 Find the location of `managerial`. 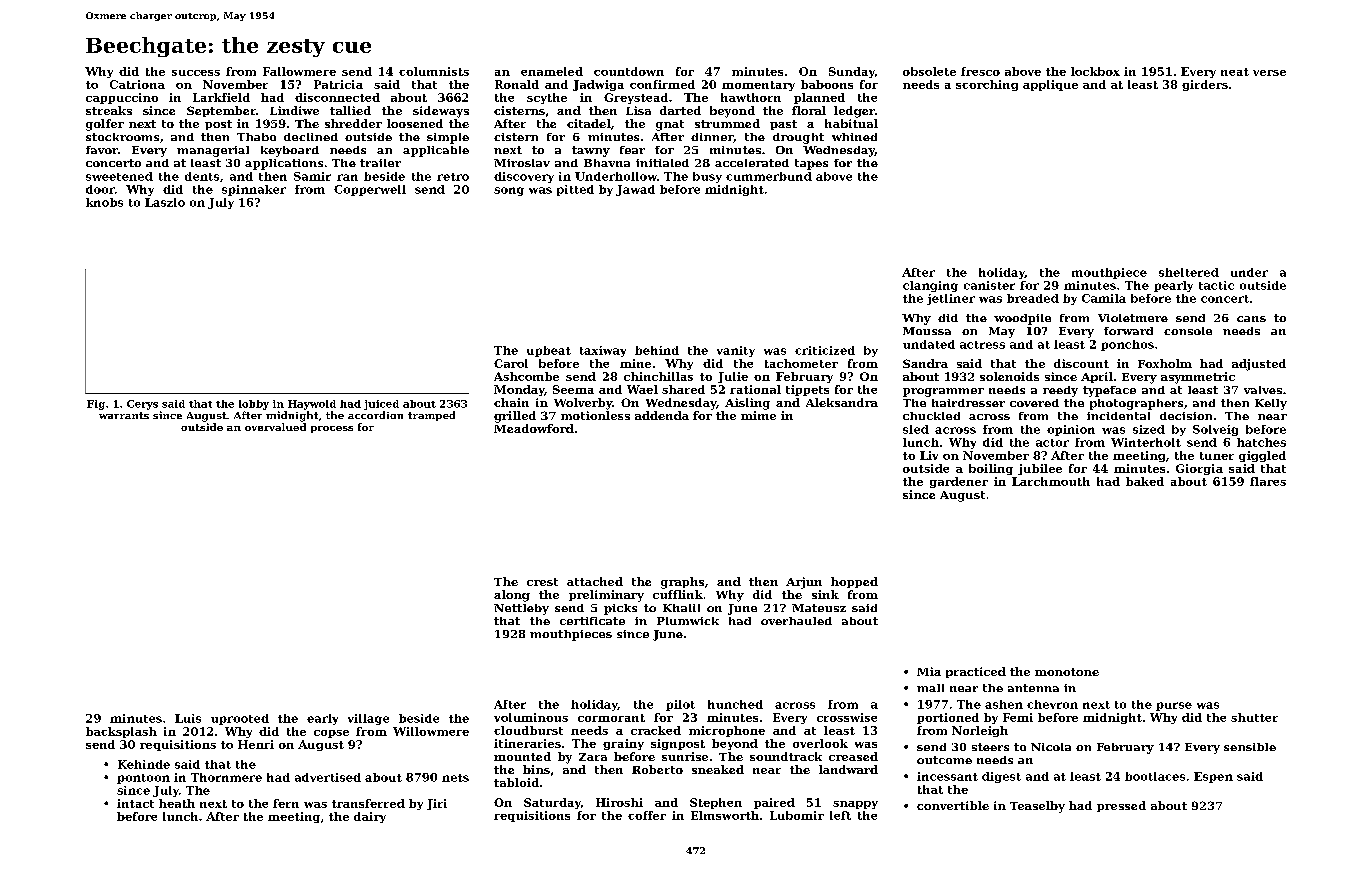

managerial is located at coordinates (213, 151).
